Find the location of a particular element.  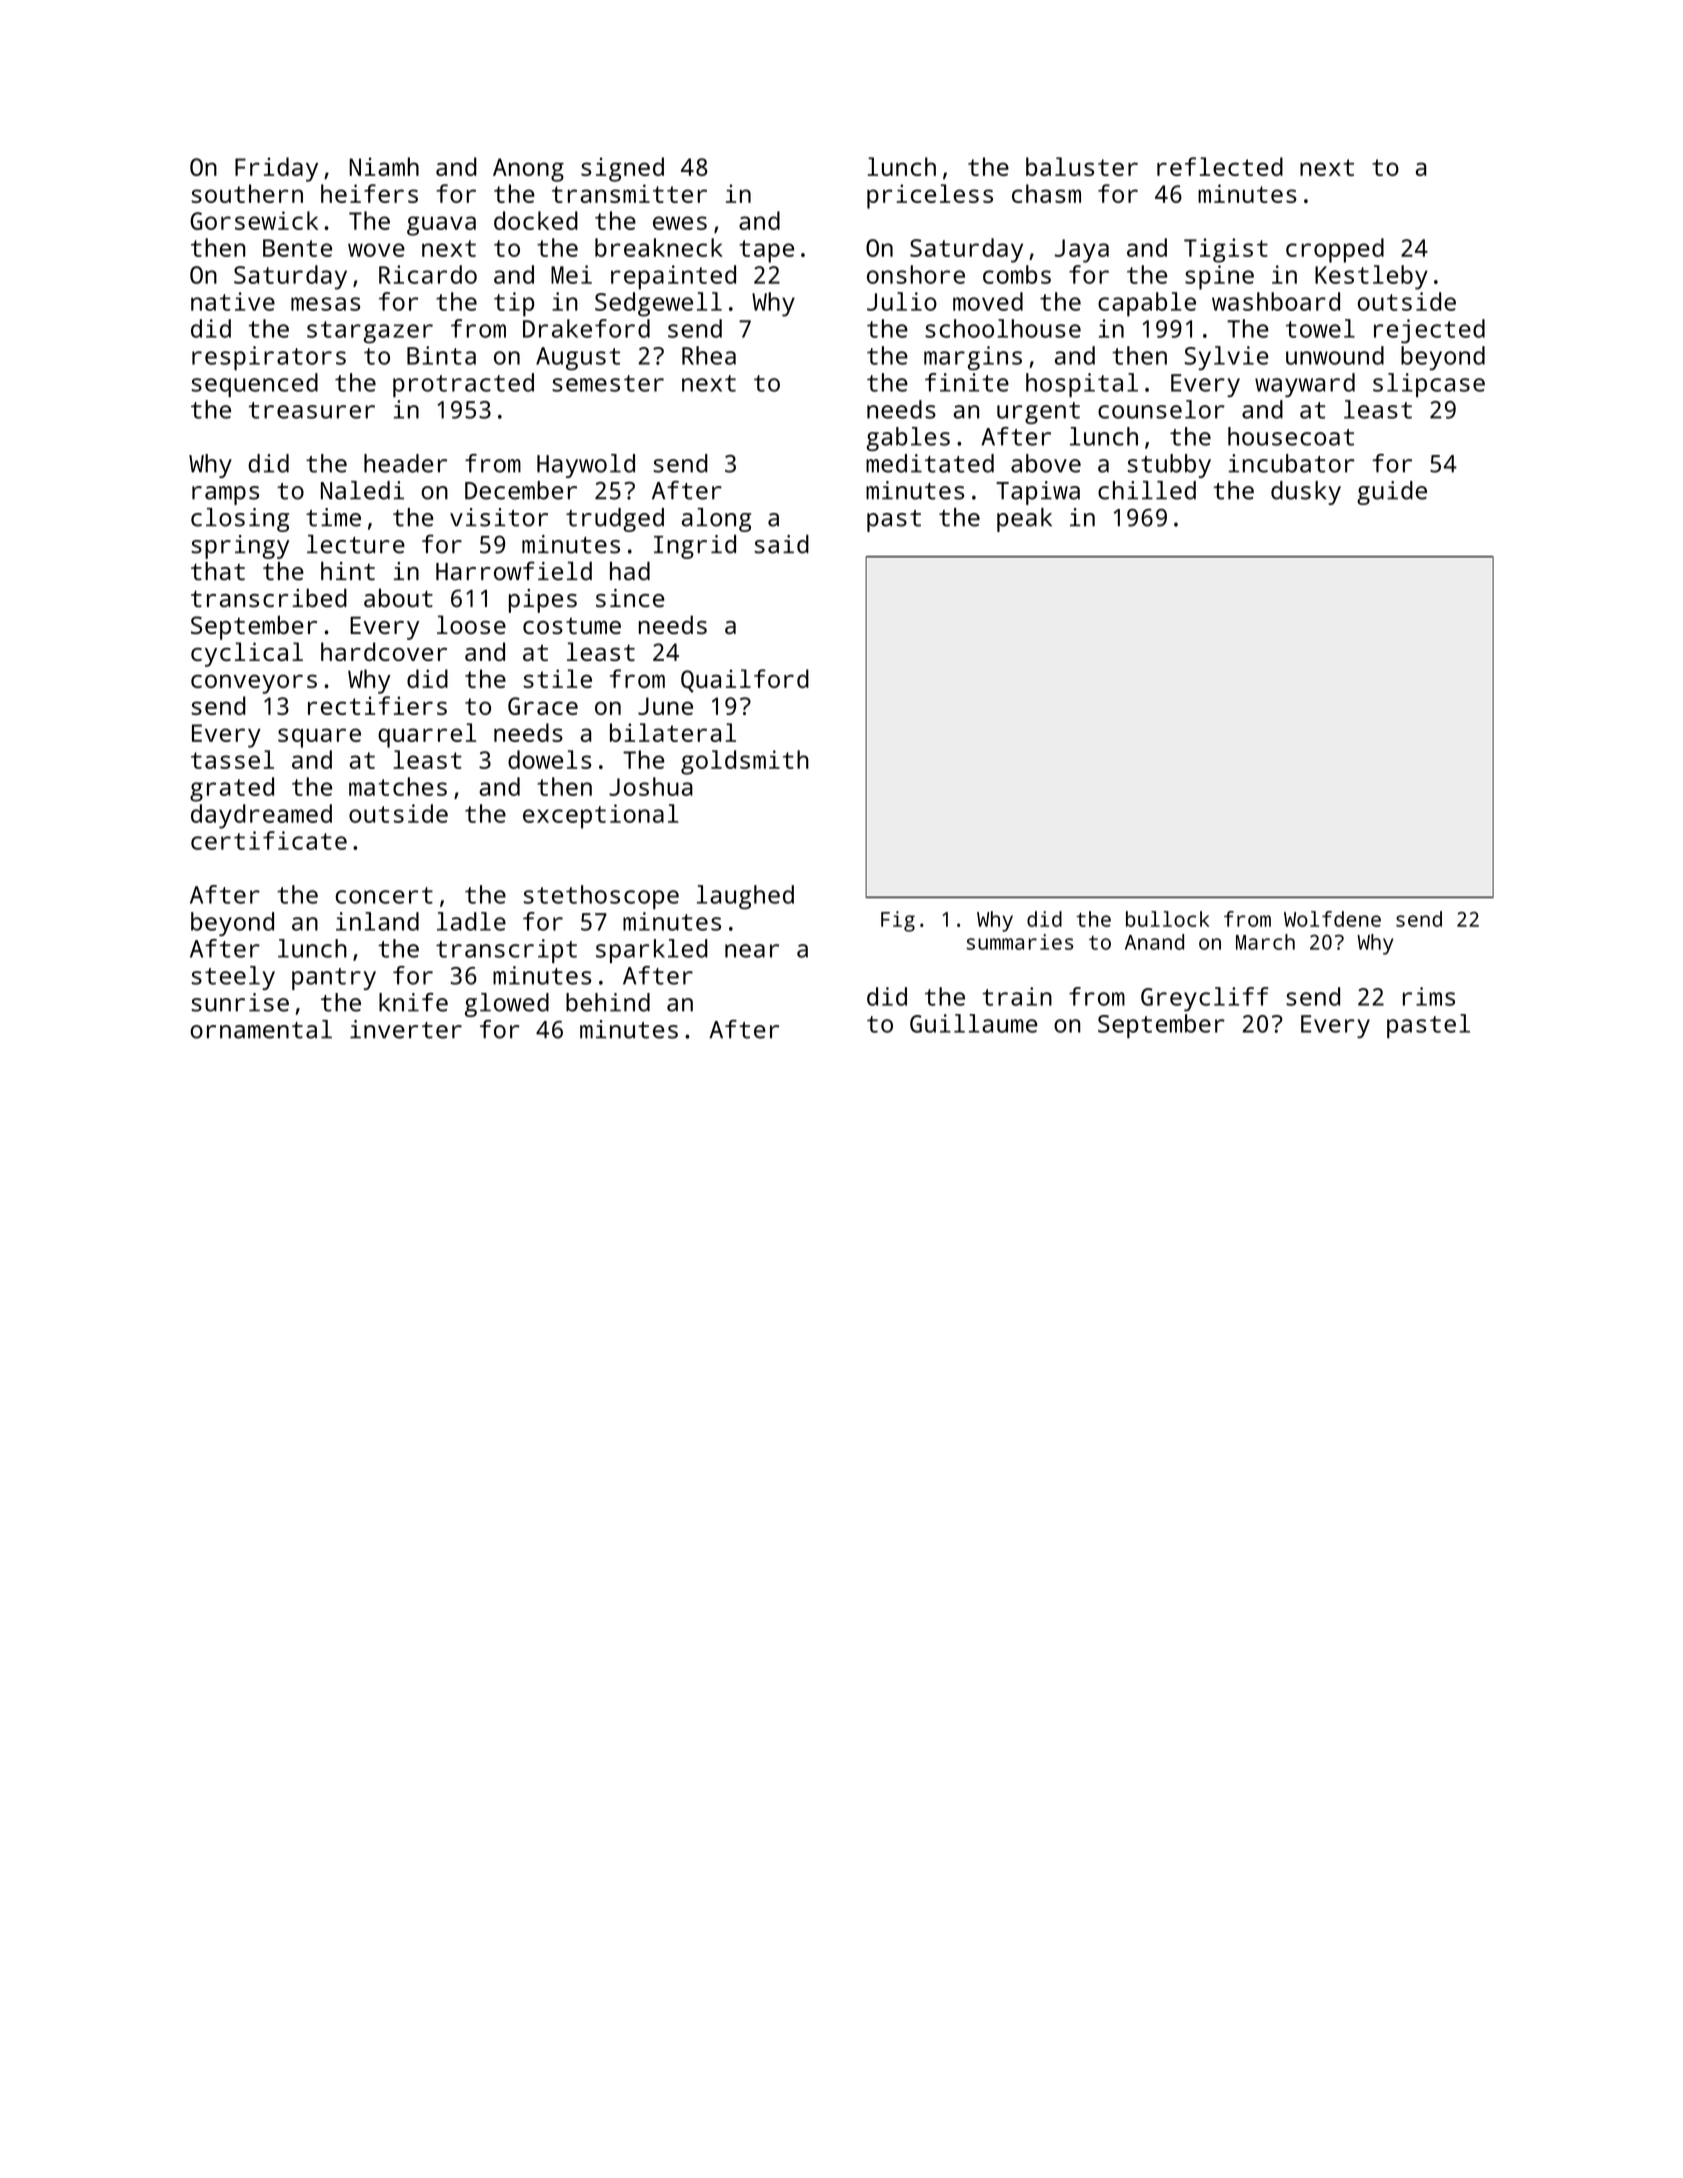

capable is located at coordinates (1147, 304).
